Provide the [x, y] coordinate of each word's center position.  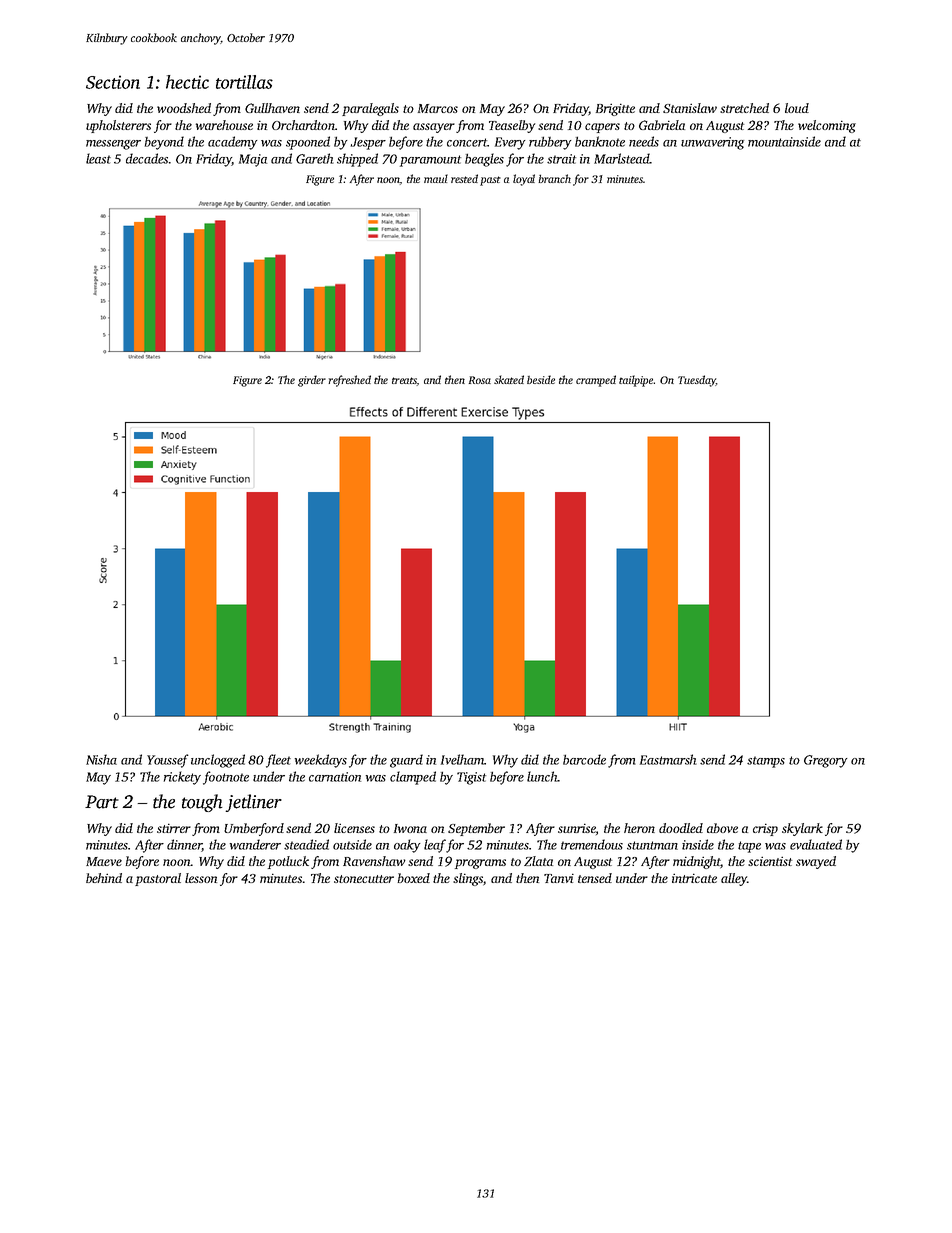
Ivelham [462, 759]
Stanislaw [690, 108]
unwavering [712, 143]
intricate [694, 878]
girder [312, 381]
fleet [278, 761]
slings [468, 879]
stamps [766, 762]
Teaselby [512, 126]
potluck [288, 862]
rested [464, 178]
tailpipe [636, 381]
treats [404, 381]
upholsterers [118, 126]
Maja [253, 160]
